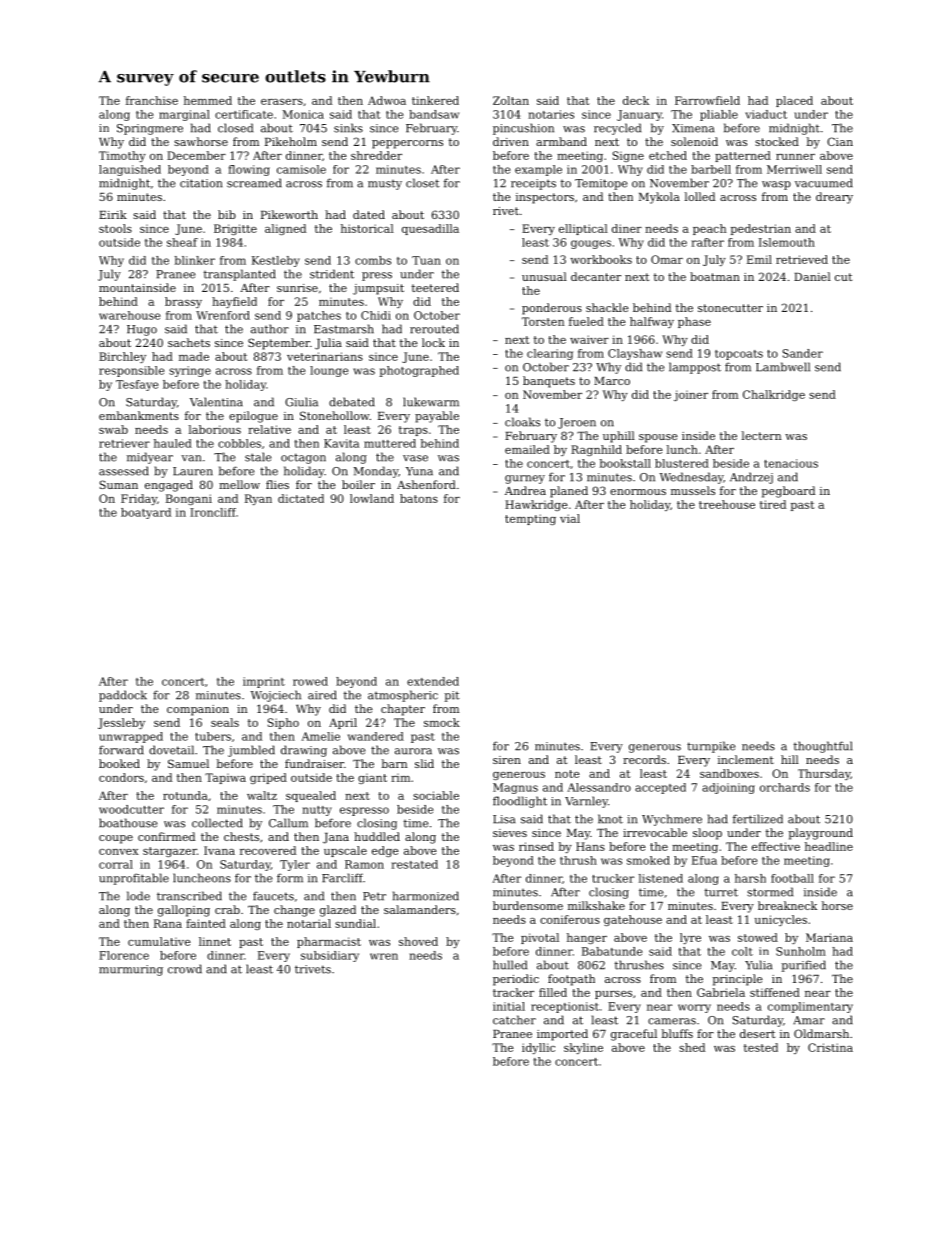 The height and width of the page is (1233, 952). Describe the element at coordinates (787, 242) in the page. I see `Islemouth` at that location.
